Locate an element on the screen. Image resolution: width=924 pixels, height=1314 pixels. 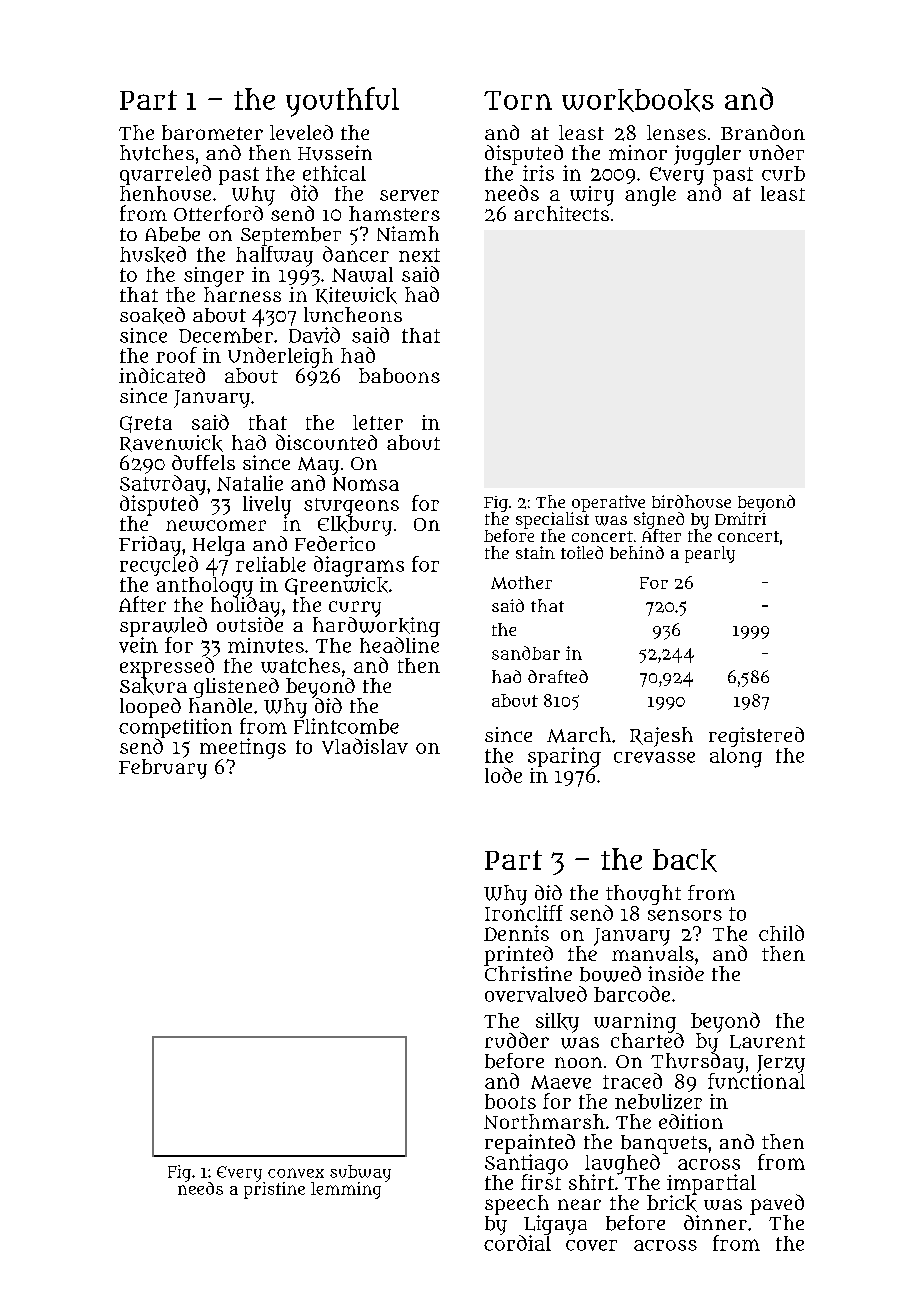
along is located at coordinates (736, 758).
